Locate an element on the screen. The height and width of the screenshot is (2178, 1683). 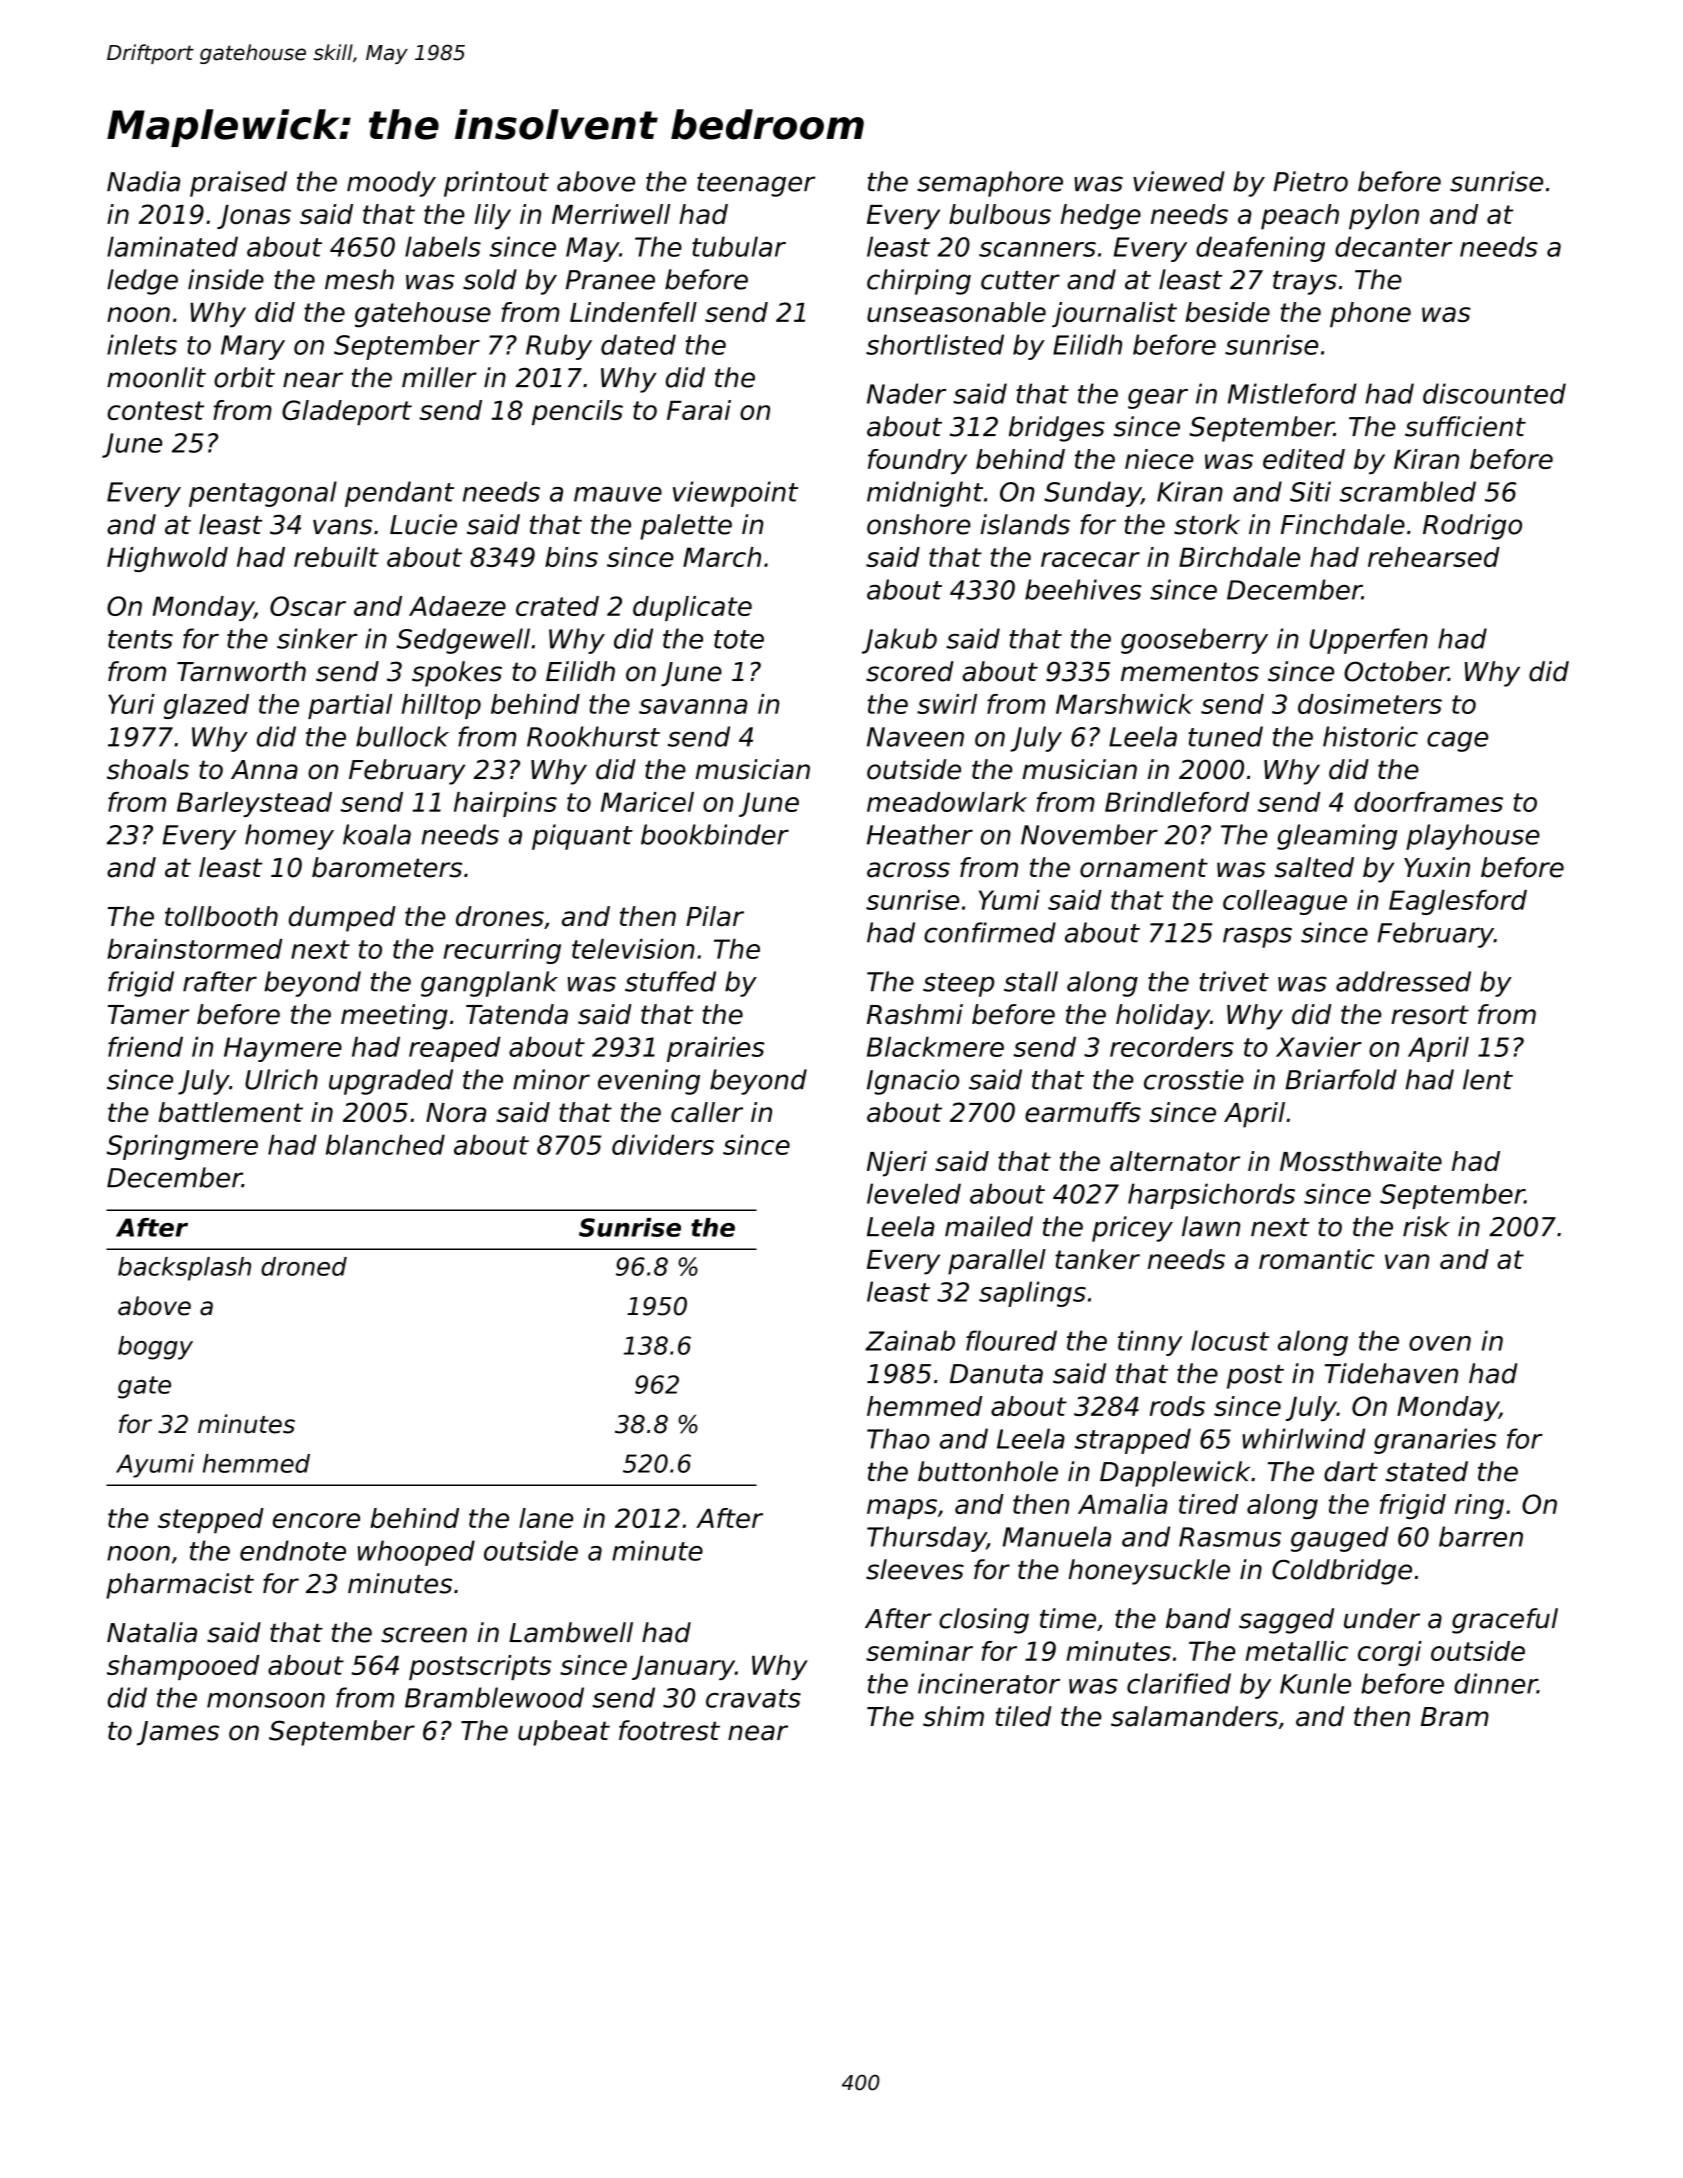
James is located at coordinates (178, 1733).
